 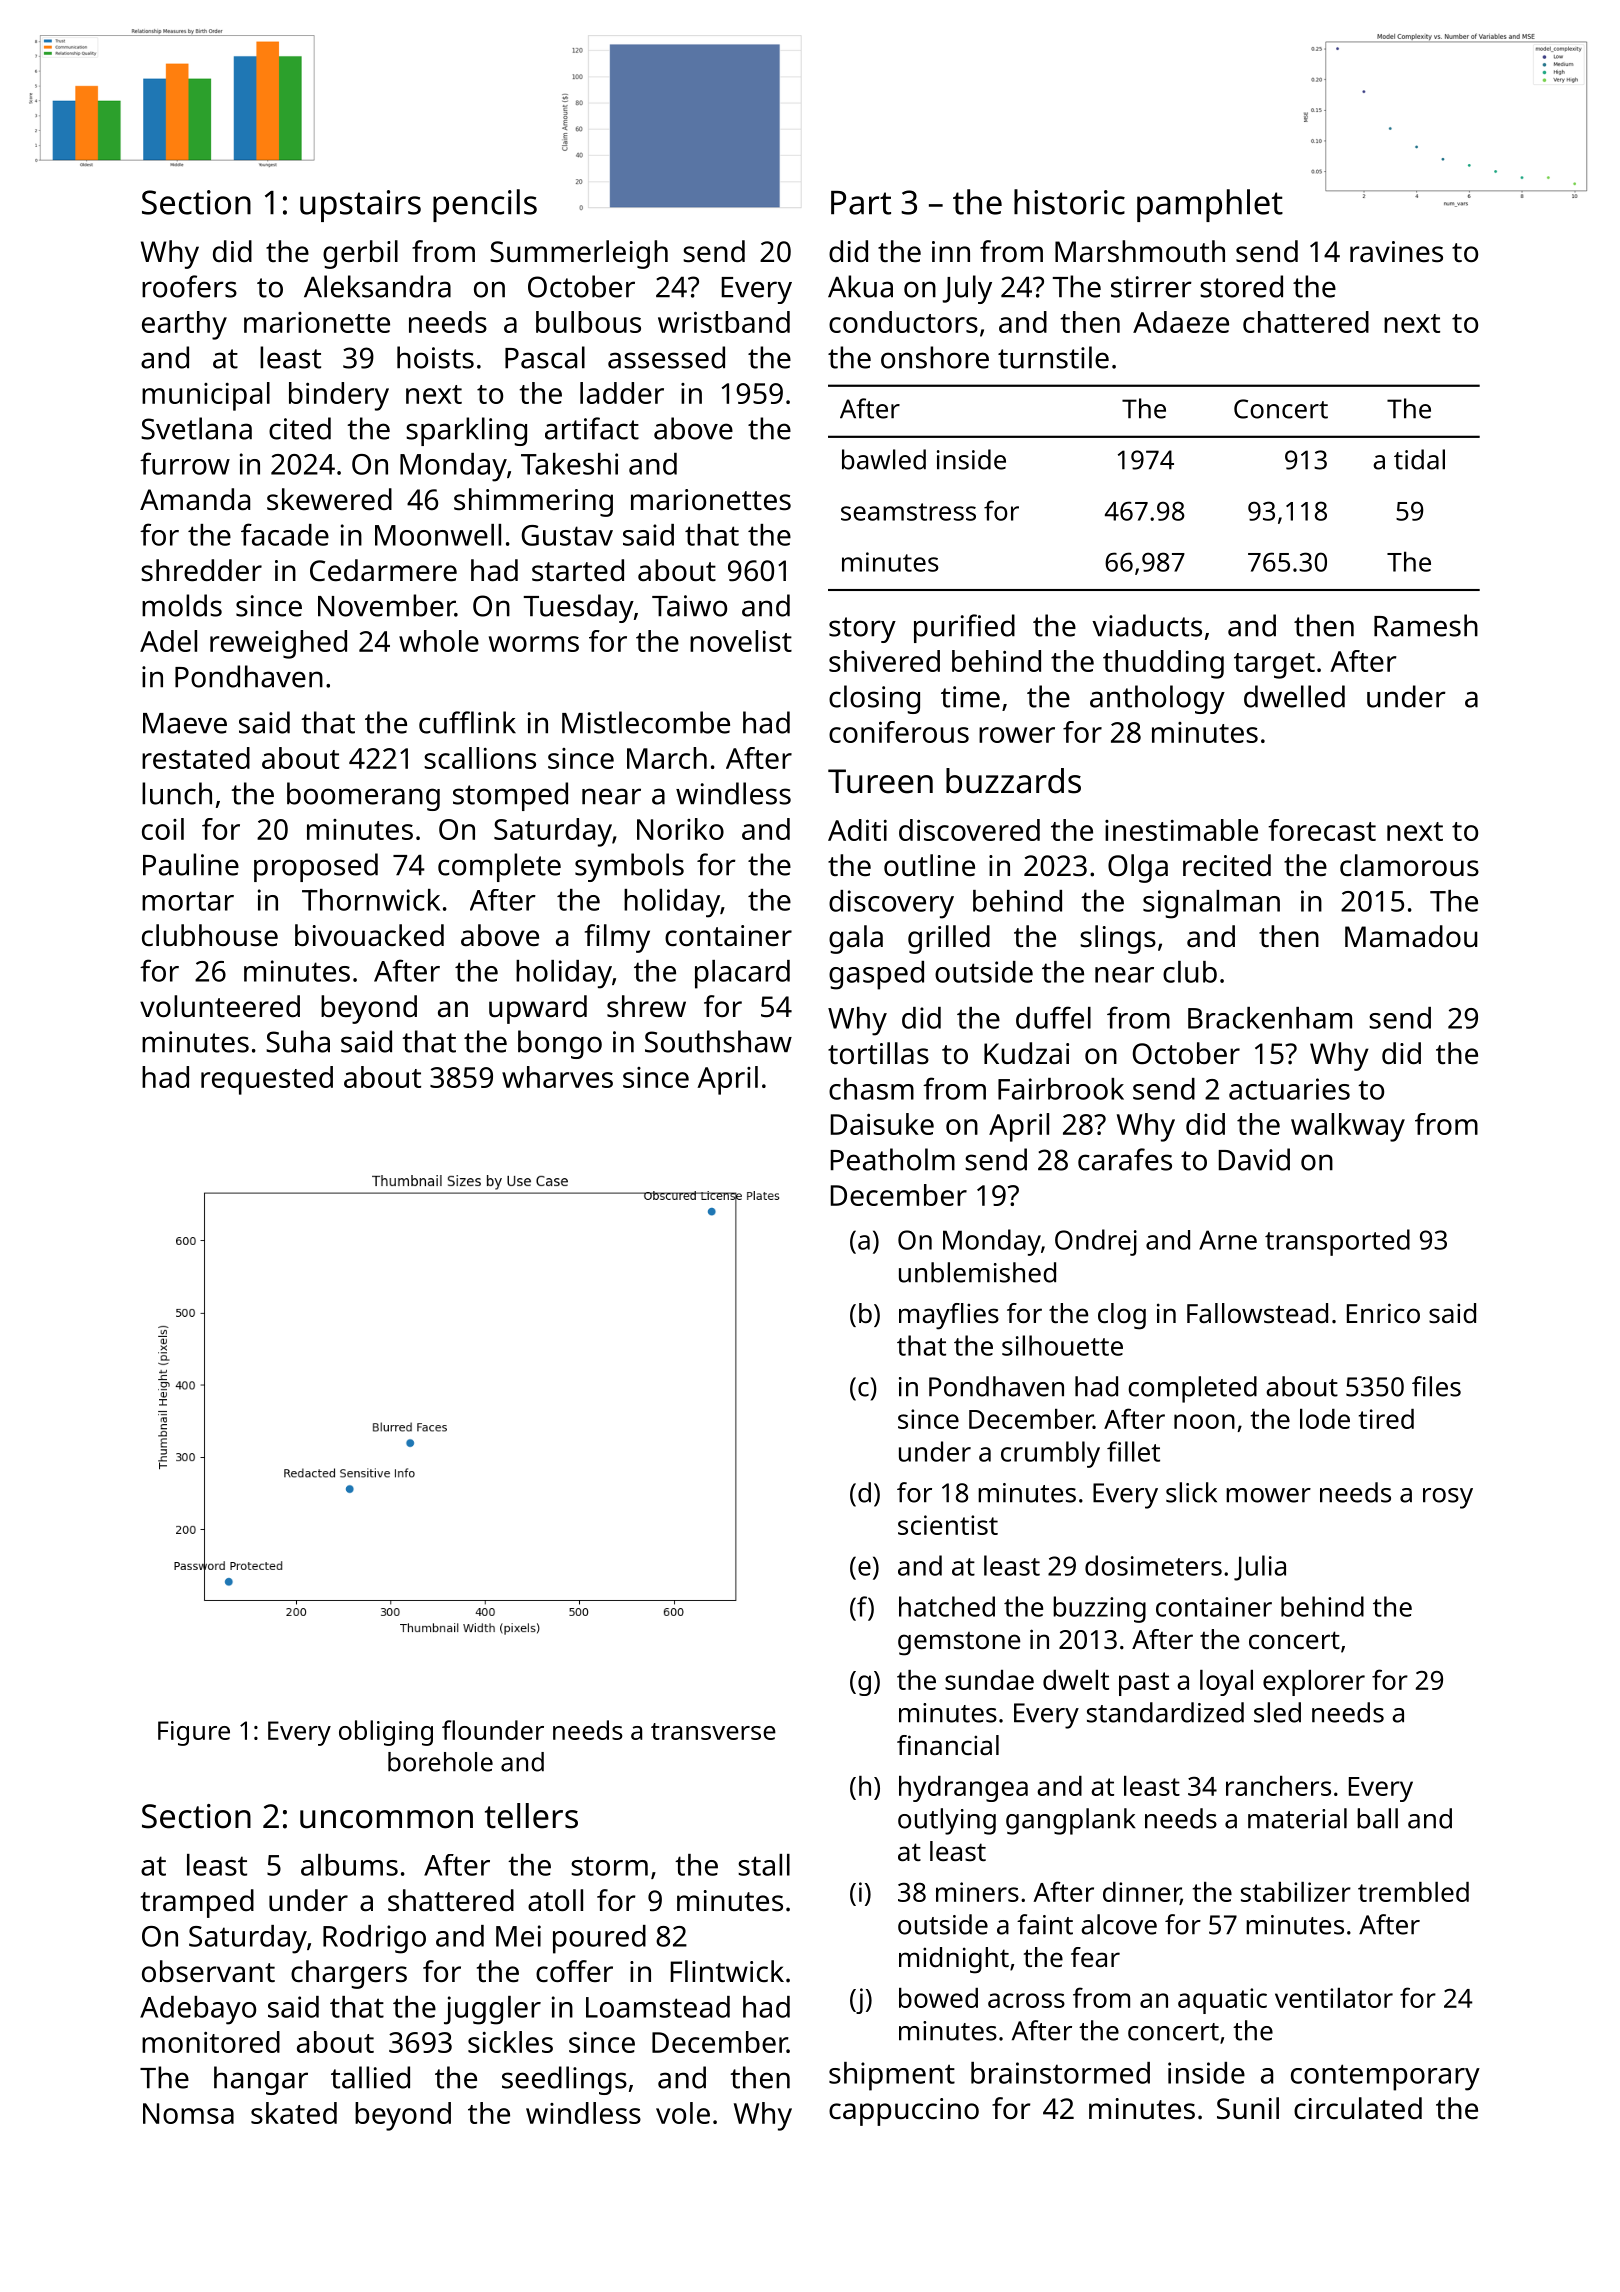 What do you see at coordinates (1270, 1018) in the screenshot?
I see `Brackenham` at bounding box center [1270, 1018].
